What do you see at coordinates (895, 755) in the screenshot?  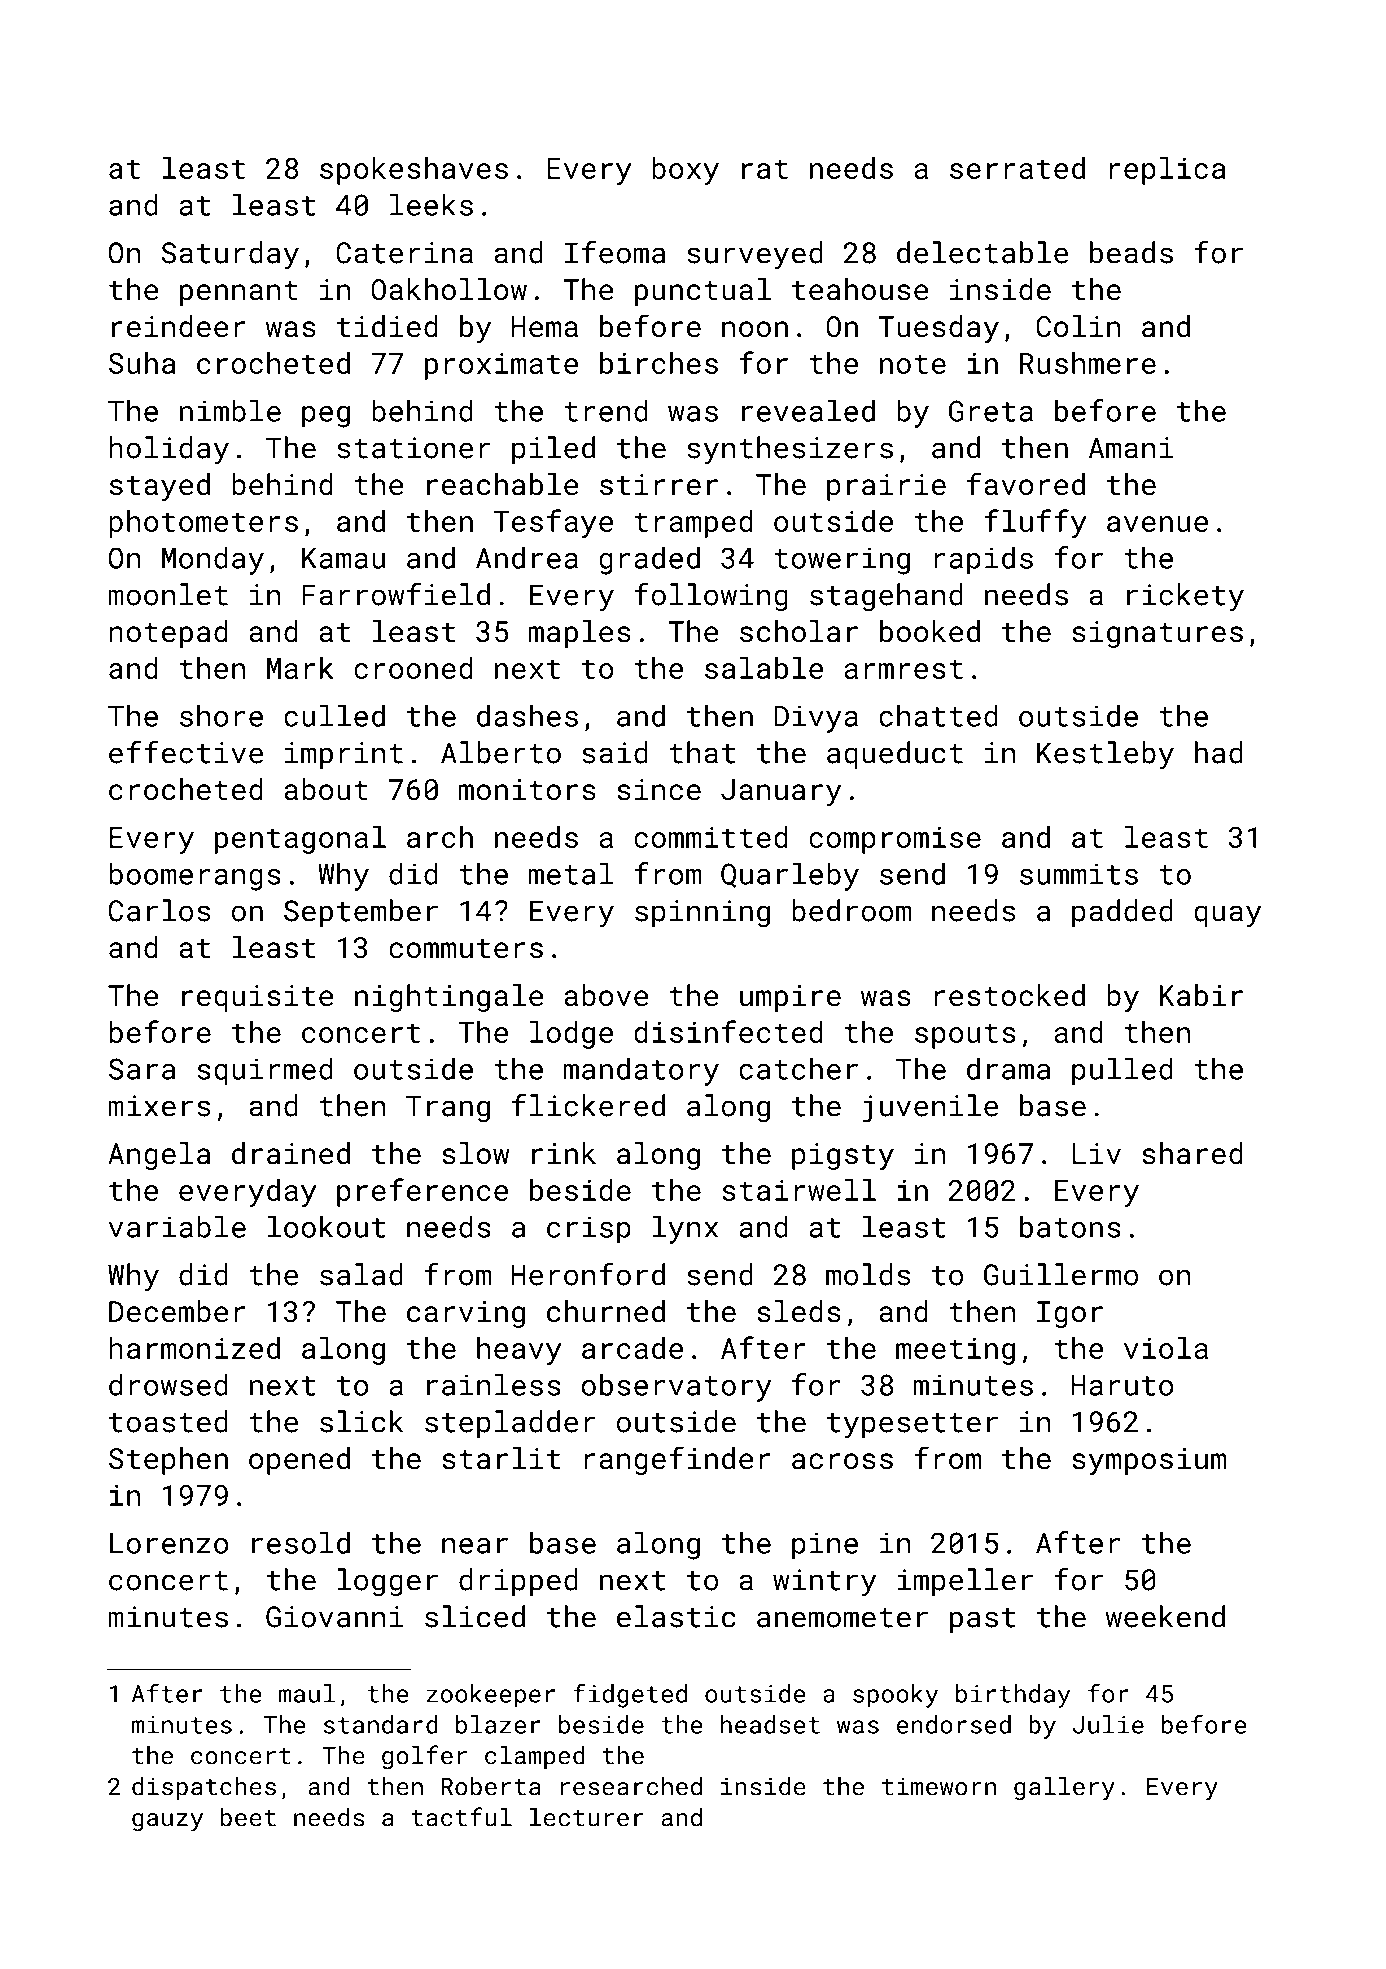 I see `aqueduct` at bounding box center [895, 755].
